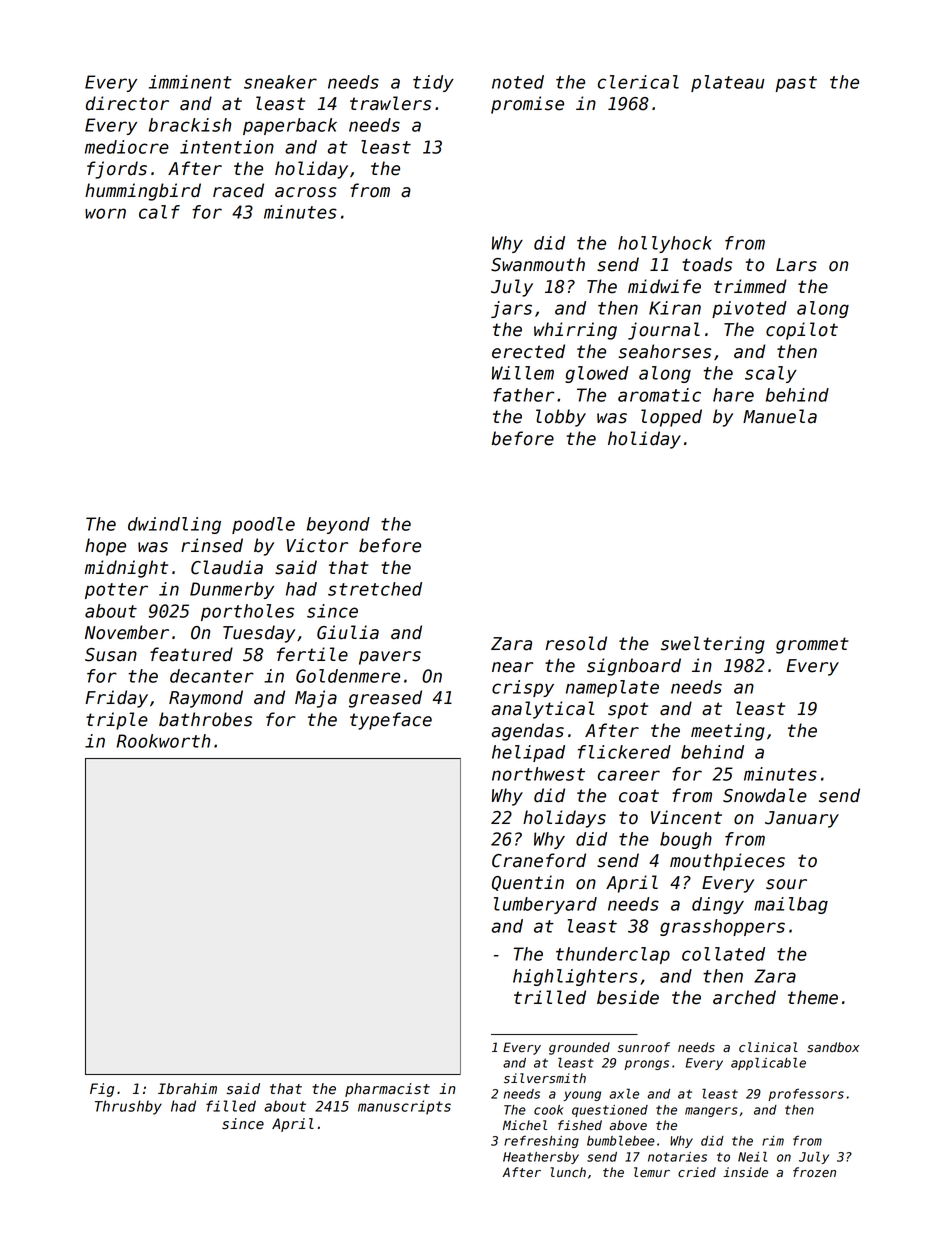 This document has height=1233, width=952. Describe the element at coordinates (523, 373) in the document. I see `Willem` at that location.
